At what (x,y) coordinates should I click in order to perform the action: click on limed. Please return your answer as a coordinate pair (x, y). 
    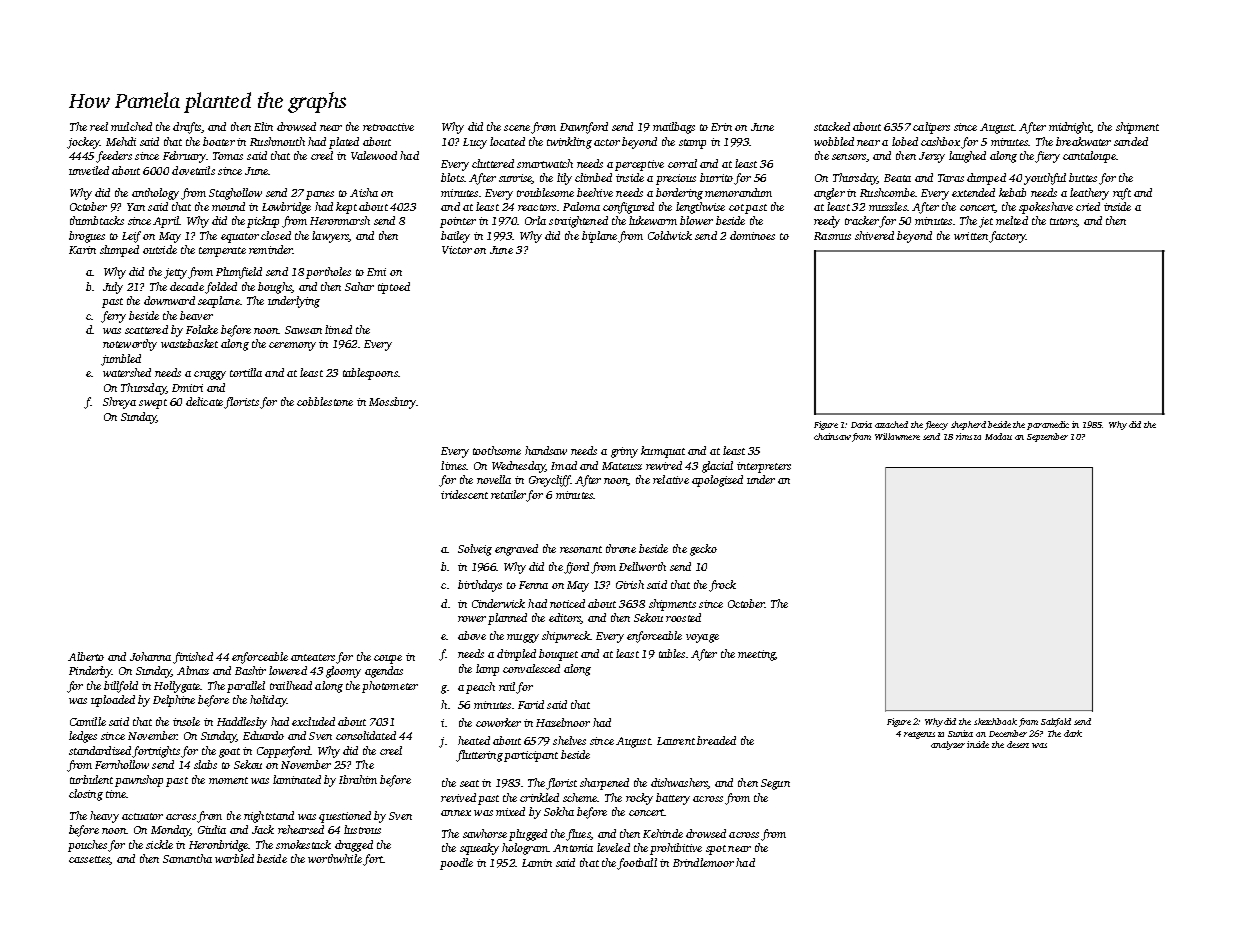
    Looking at the image, I should click on (338, 329).
